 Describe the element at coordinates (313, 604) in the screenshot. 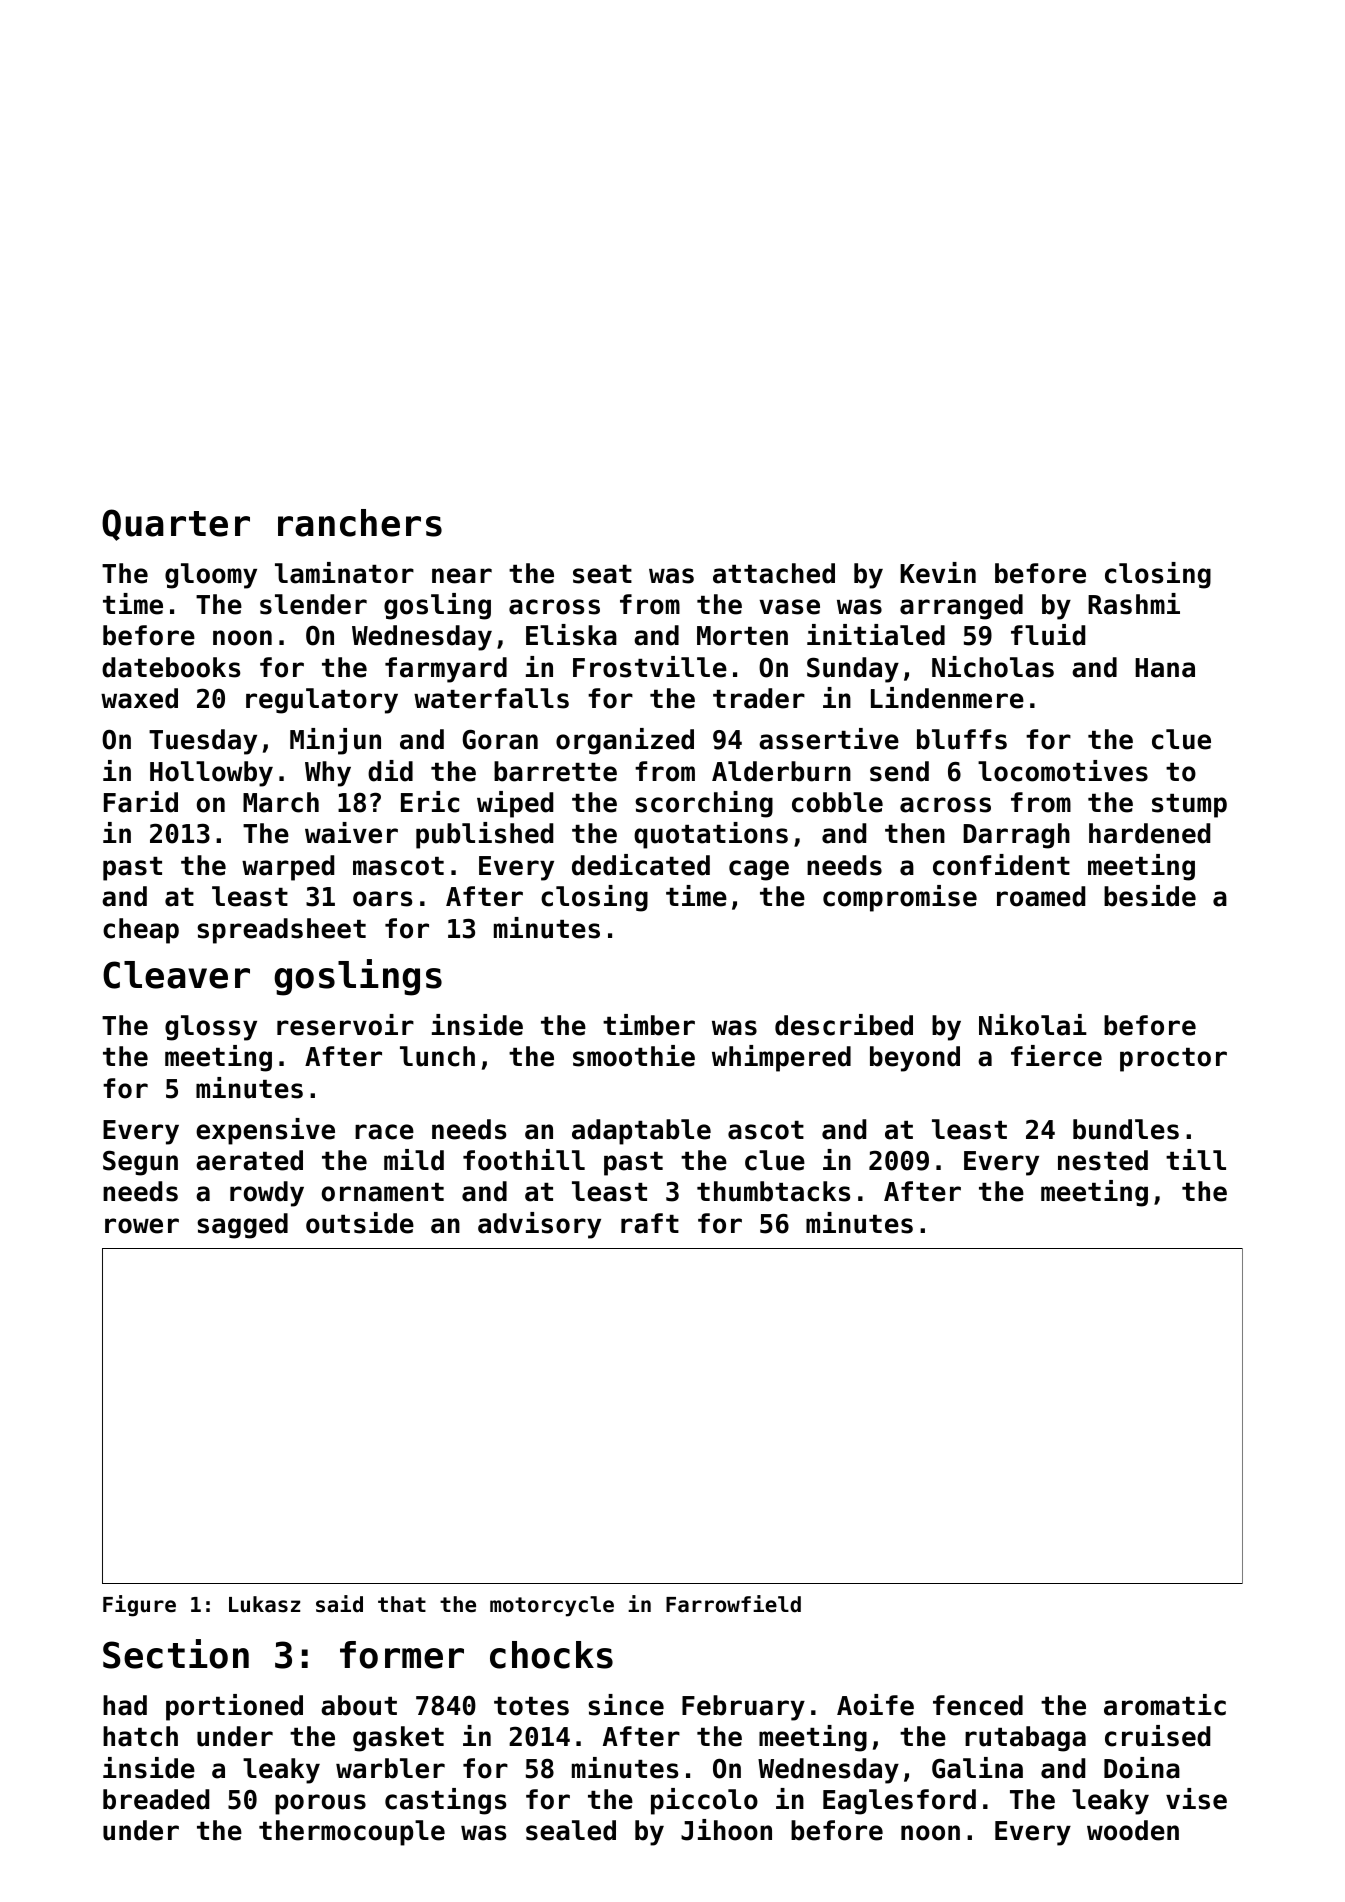

I see `slender` at that location.
